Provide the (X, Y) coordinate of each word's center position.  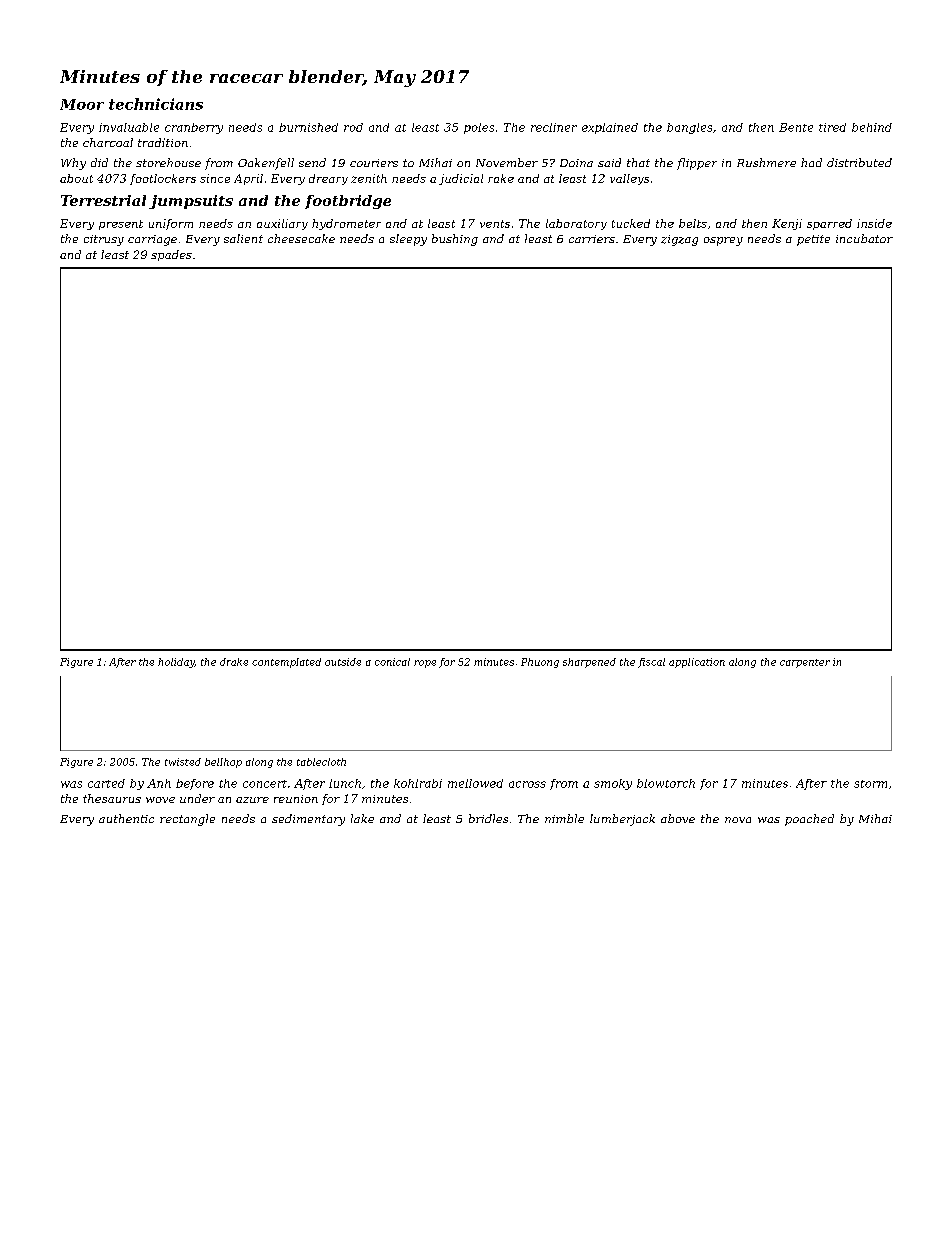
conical (392, 662)
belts (693, 223)
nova (738, 820)
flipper (697, 164)
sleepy (408, 240)
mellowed (475, 783)
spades (171, 255)
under (197, 798)
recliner (554, 127)
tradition (163, 142)
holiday (176, 663)
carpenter (805, 663)
